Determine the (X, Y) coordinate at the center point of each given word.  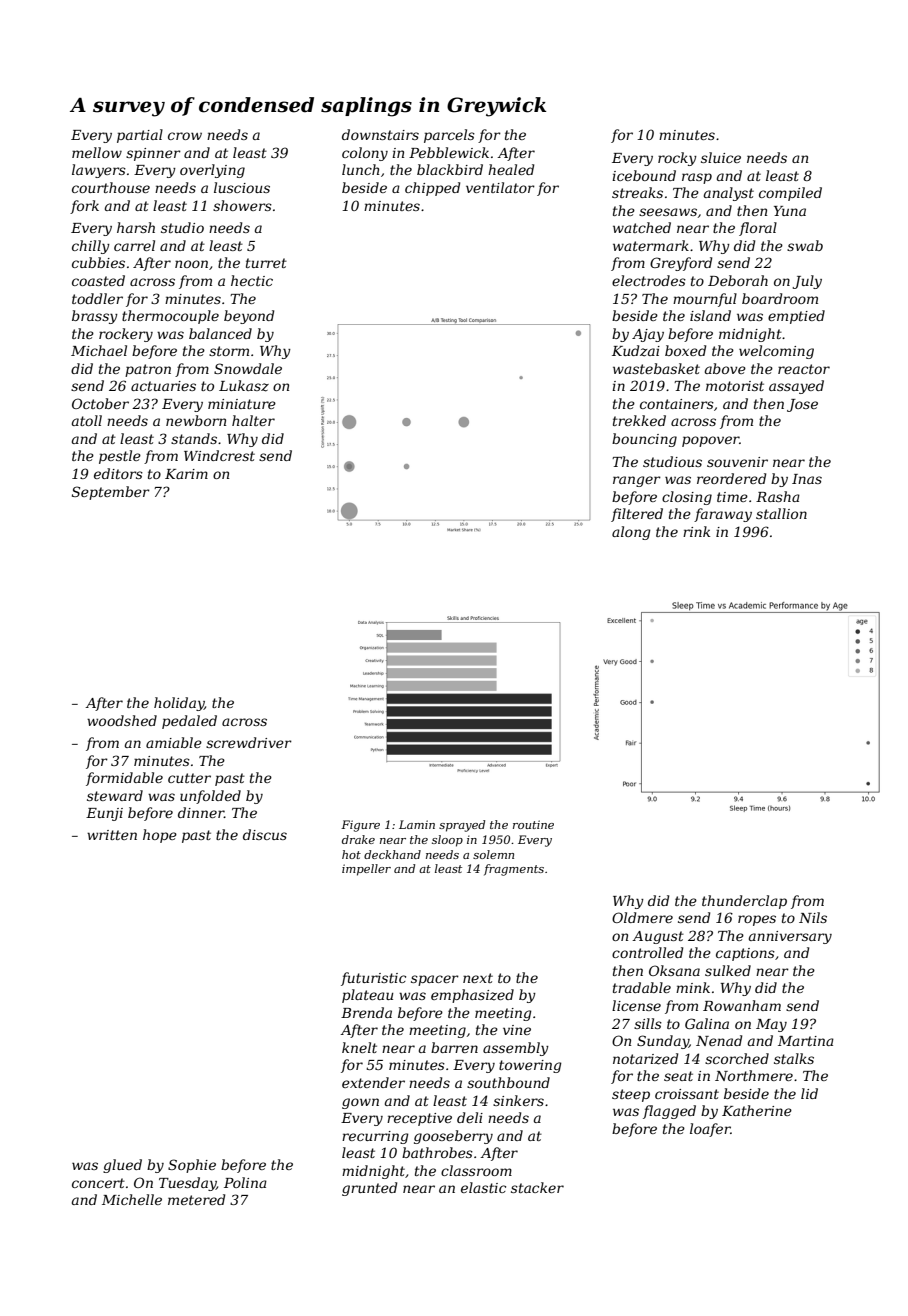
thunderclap (744, 902)
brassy (95, 317)
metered (196, 1199)
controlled (647, 952)
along (631, 533)
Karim (186, 474)
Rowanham (742, 1005)
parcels (449, 136)
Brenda (366, 1012)
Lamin (417, 824)
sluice (721, 157)
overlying (212, 171)
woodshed (122, 720)
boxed (685, 350)
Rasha (778, 496)
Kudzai (636, 351)
